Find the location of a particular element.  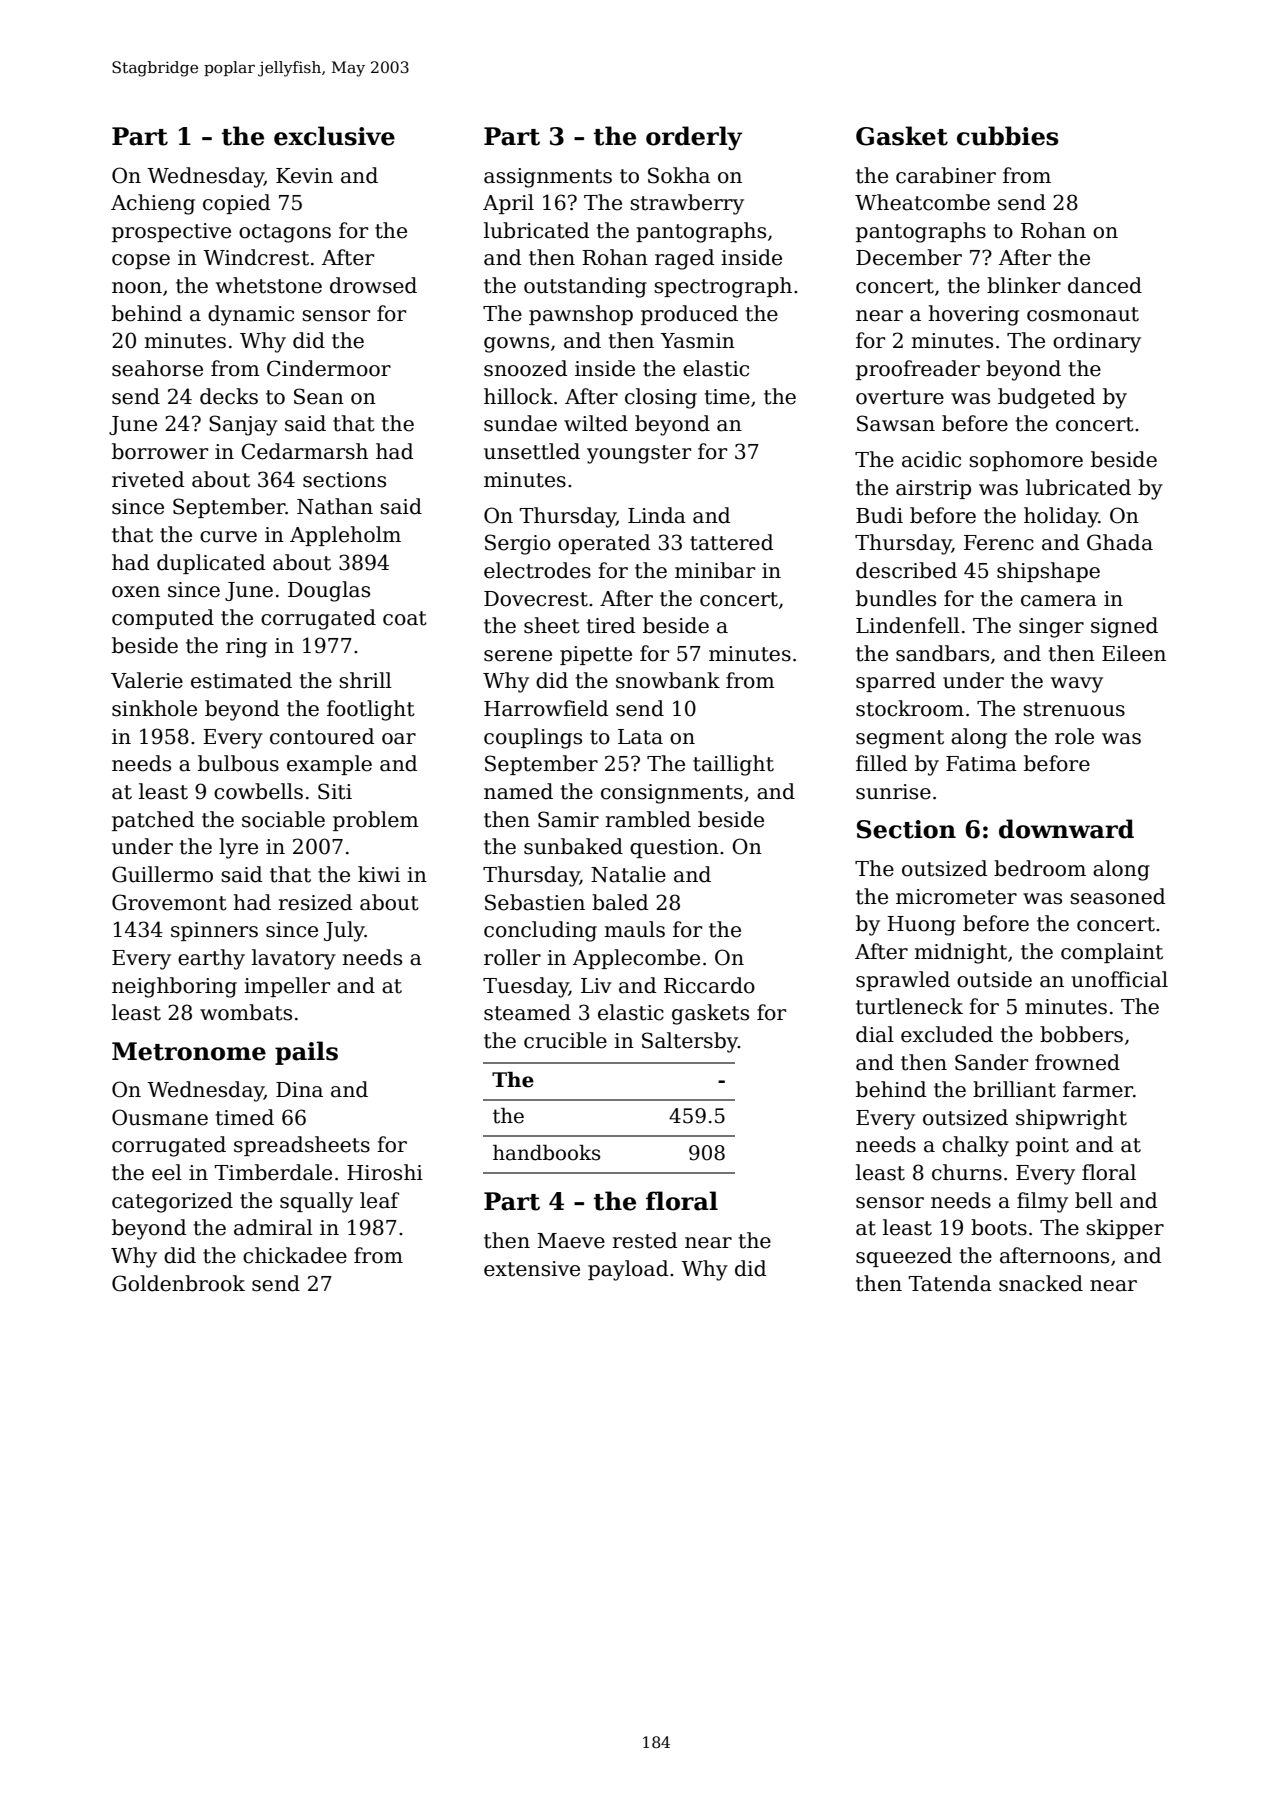

Saltersby is located at coordinates (690, 1042).
